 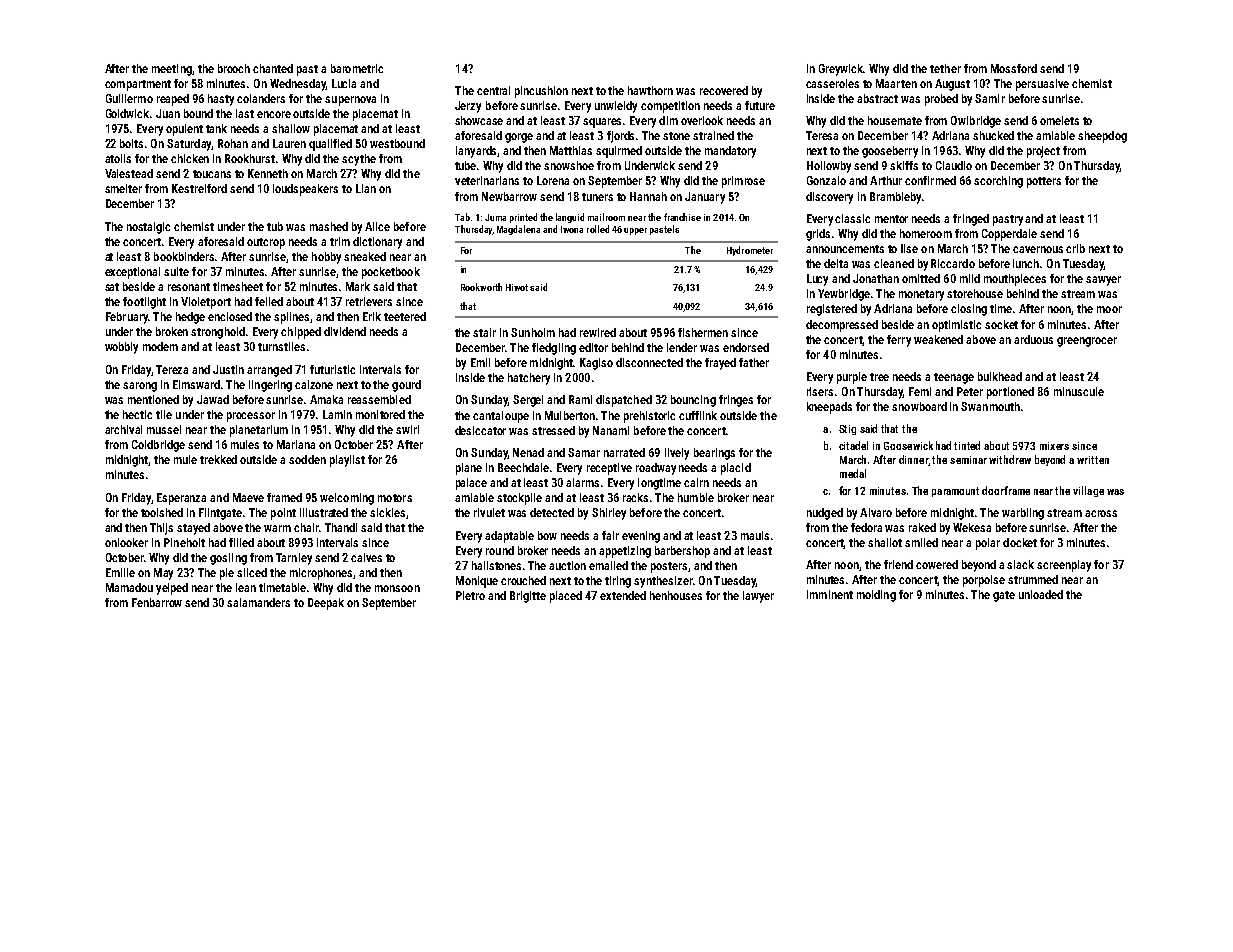 What do you see at coordinates (1054, 446) in the page?
I see `mixers` at bounding box center [1054, 446].
